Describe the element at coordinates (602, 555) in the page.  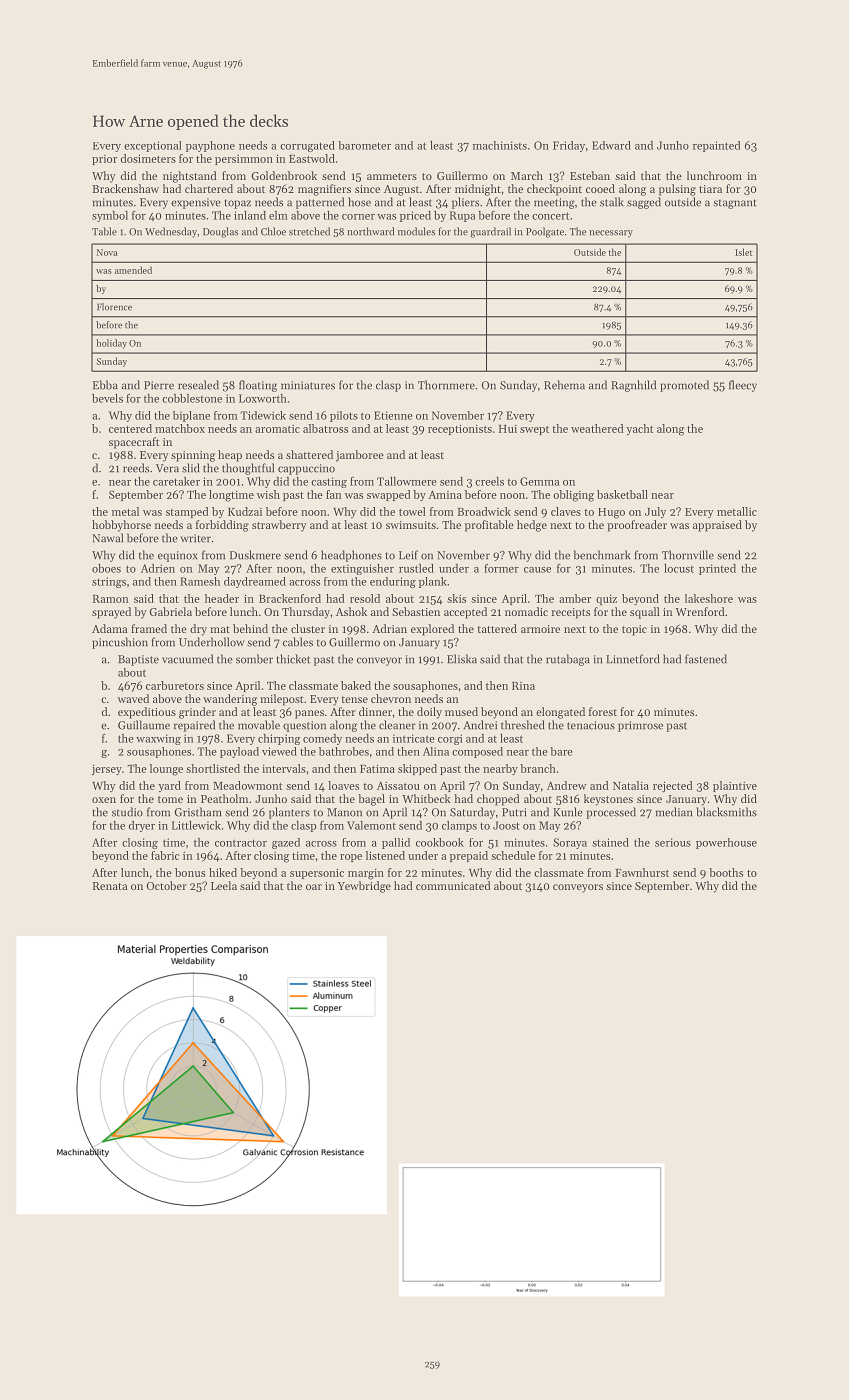
I see `benchmark` at that location.
